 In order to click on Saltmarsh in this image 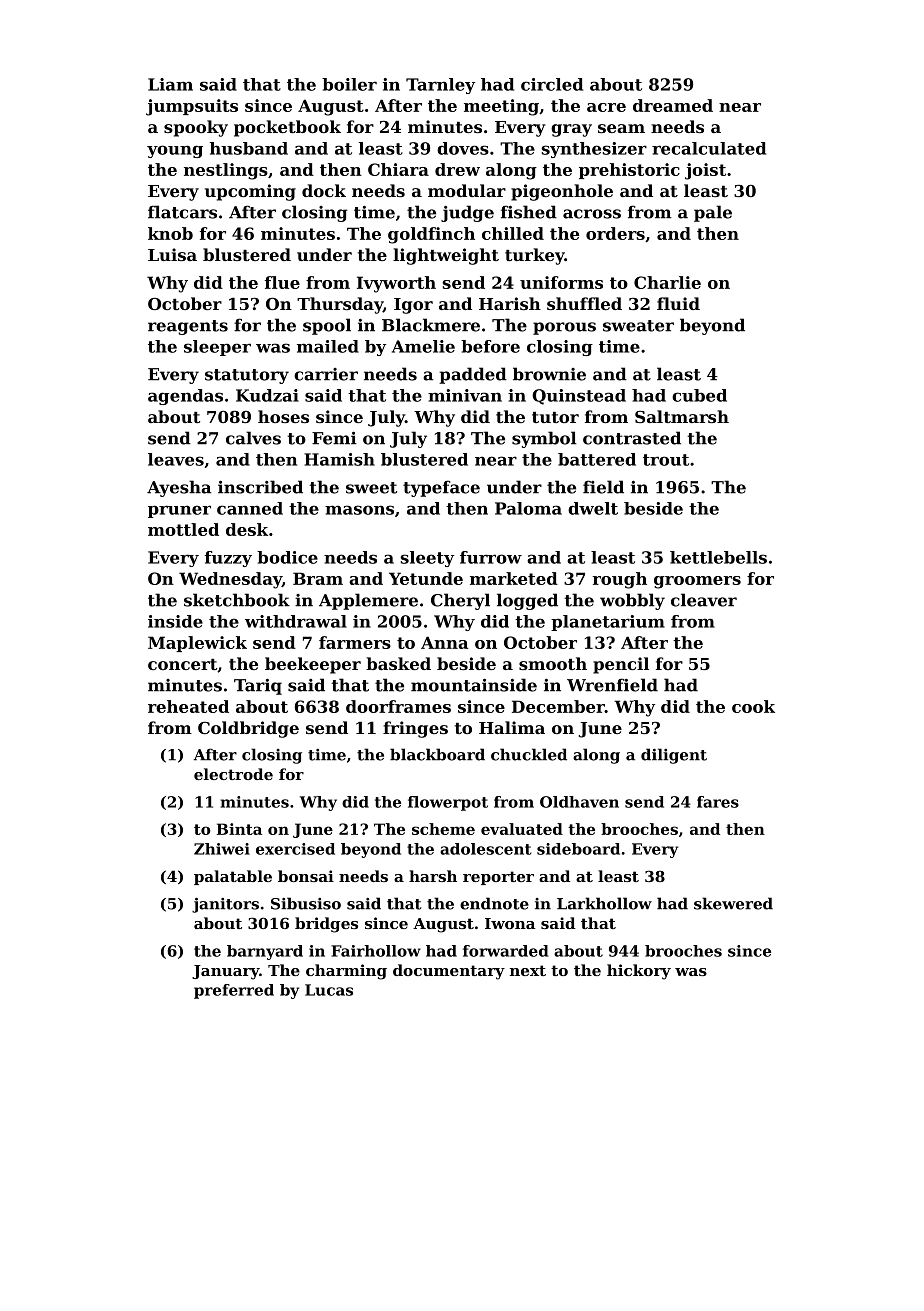, I will do `click(682, 416)`.
